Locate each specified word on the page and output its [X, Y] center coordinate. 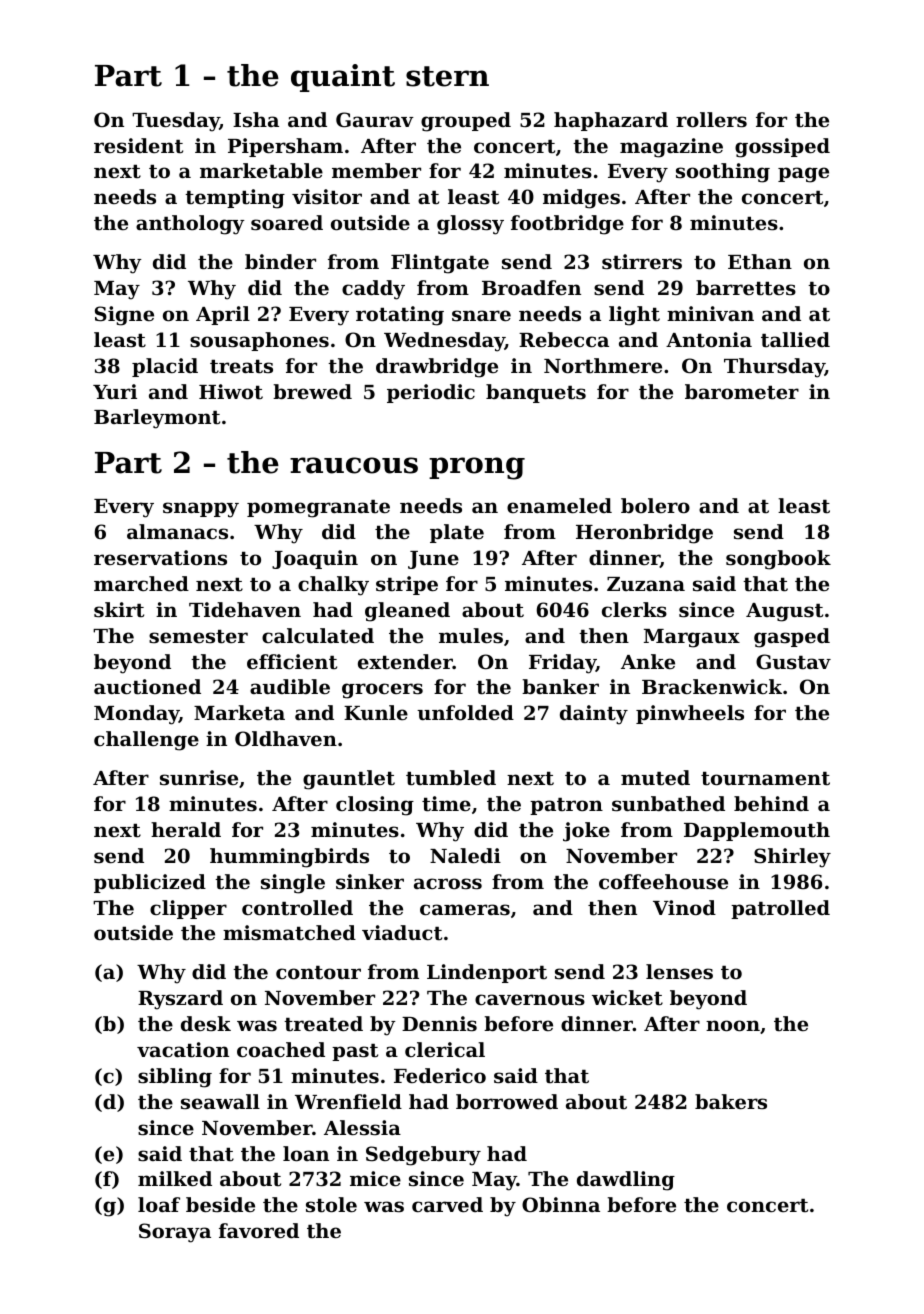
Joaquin [315, 559]
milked [175, 1178]
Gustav [793, 662]
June [433, 560]
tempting [235, 199]
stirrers [642, 261]
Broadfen [531, 287]
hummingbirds [289, 858]
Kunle [376, 712]
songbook [778, 560]
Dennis [439, 1023]
